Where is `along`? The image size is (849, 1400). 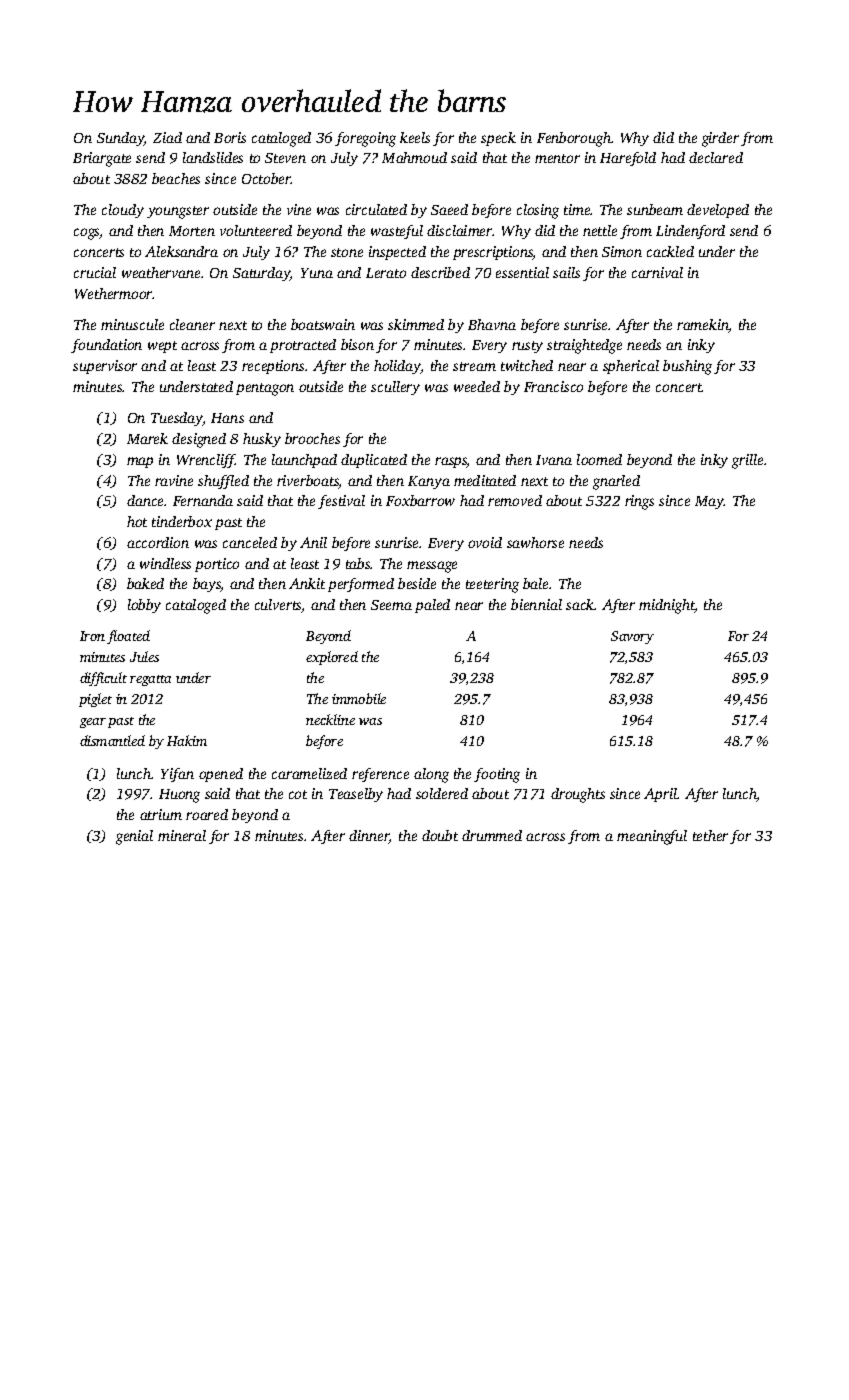 along is located at coordinates (431, 775).
